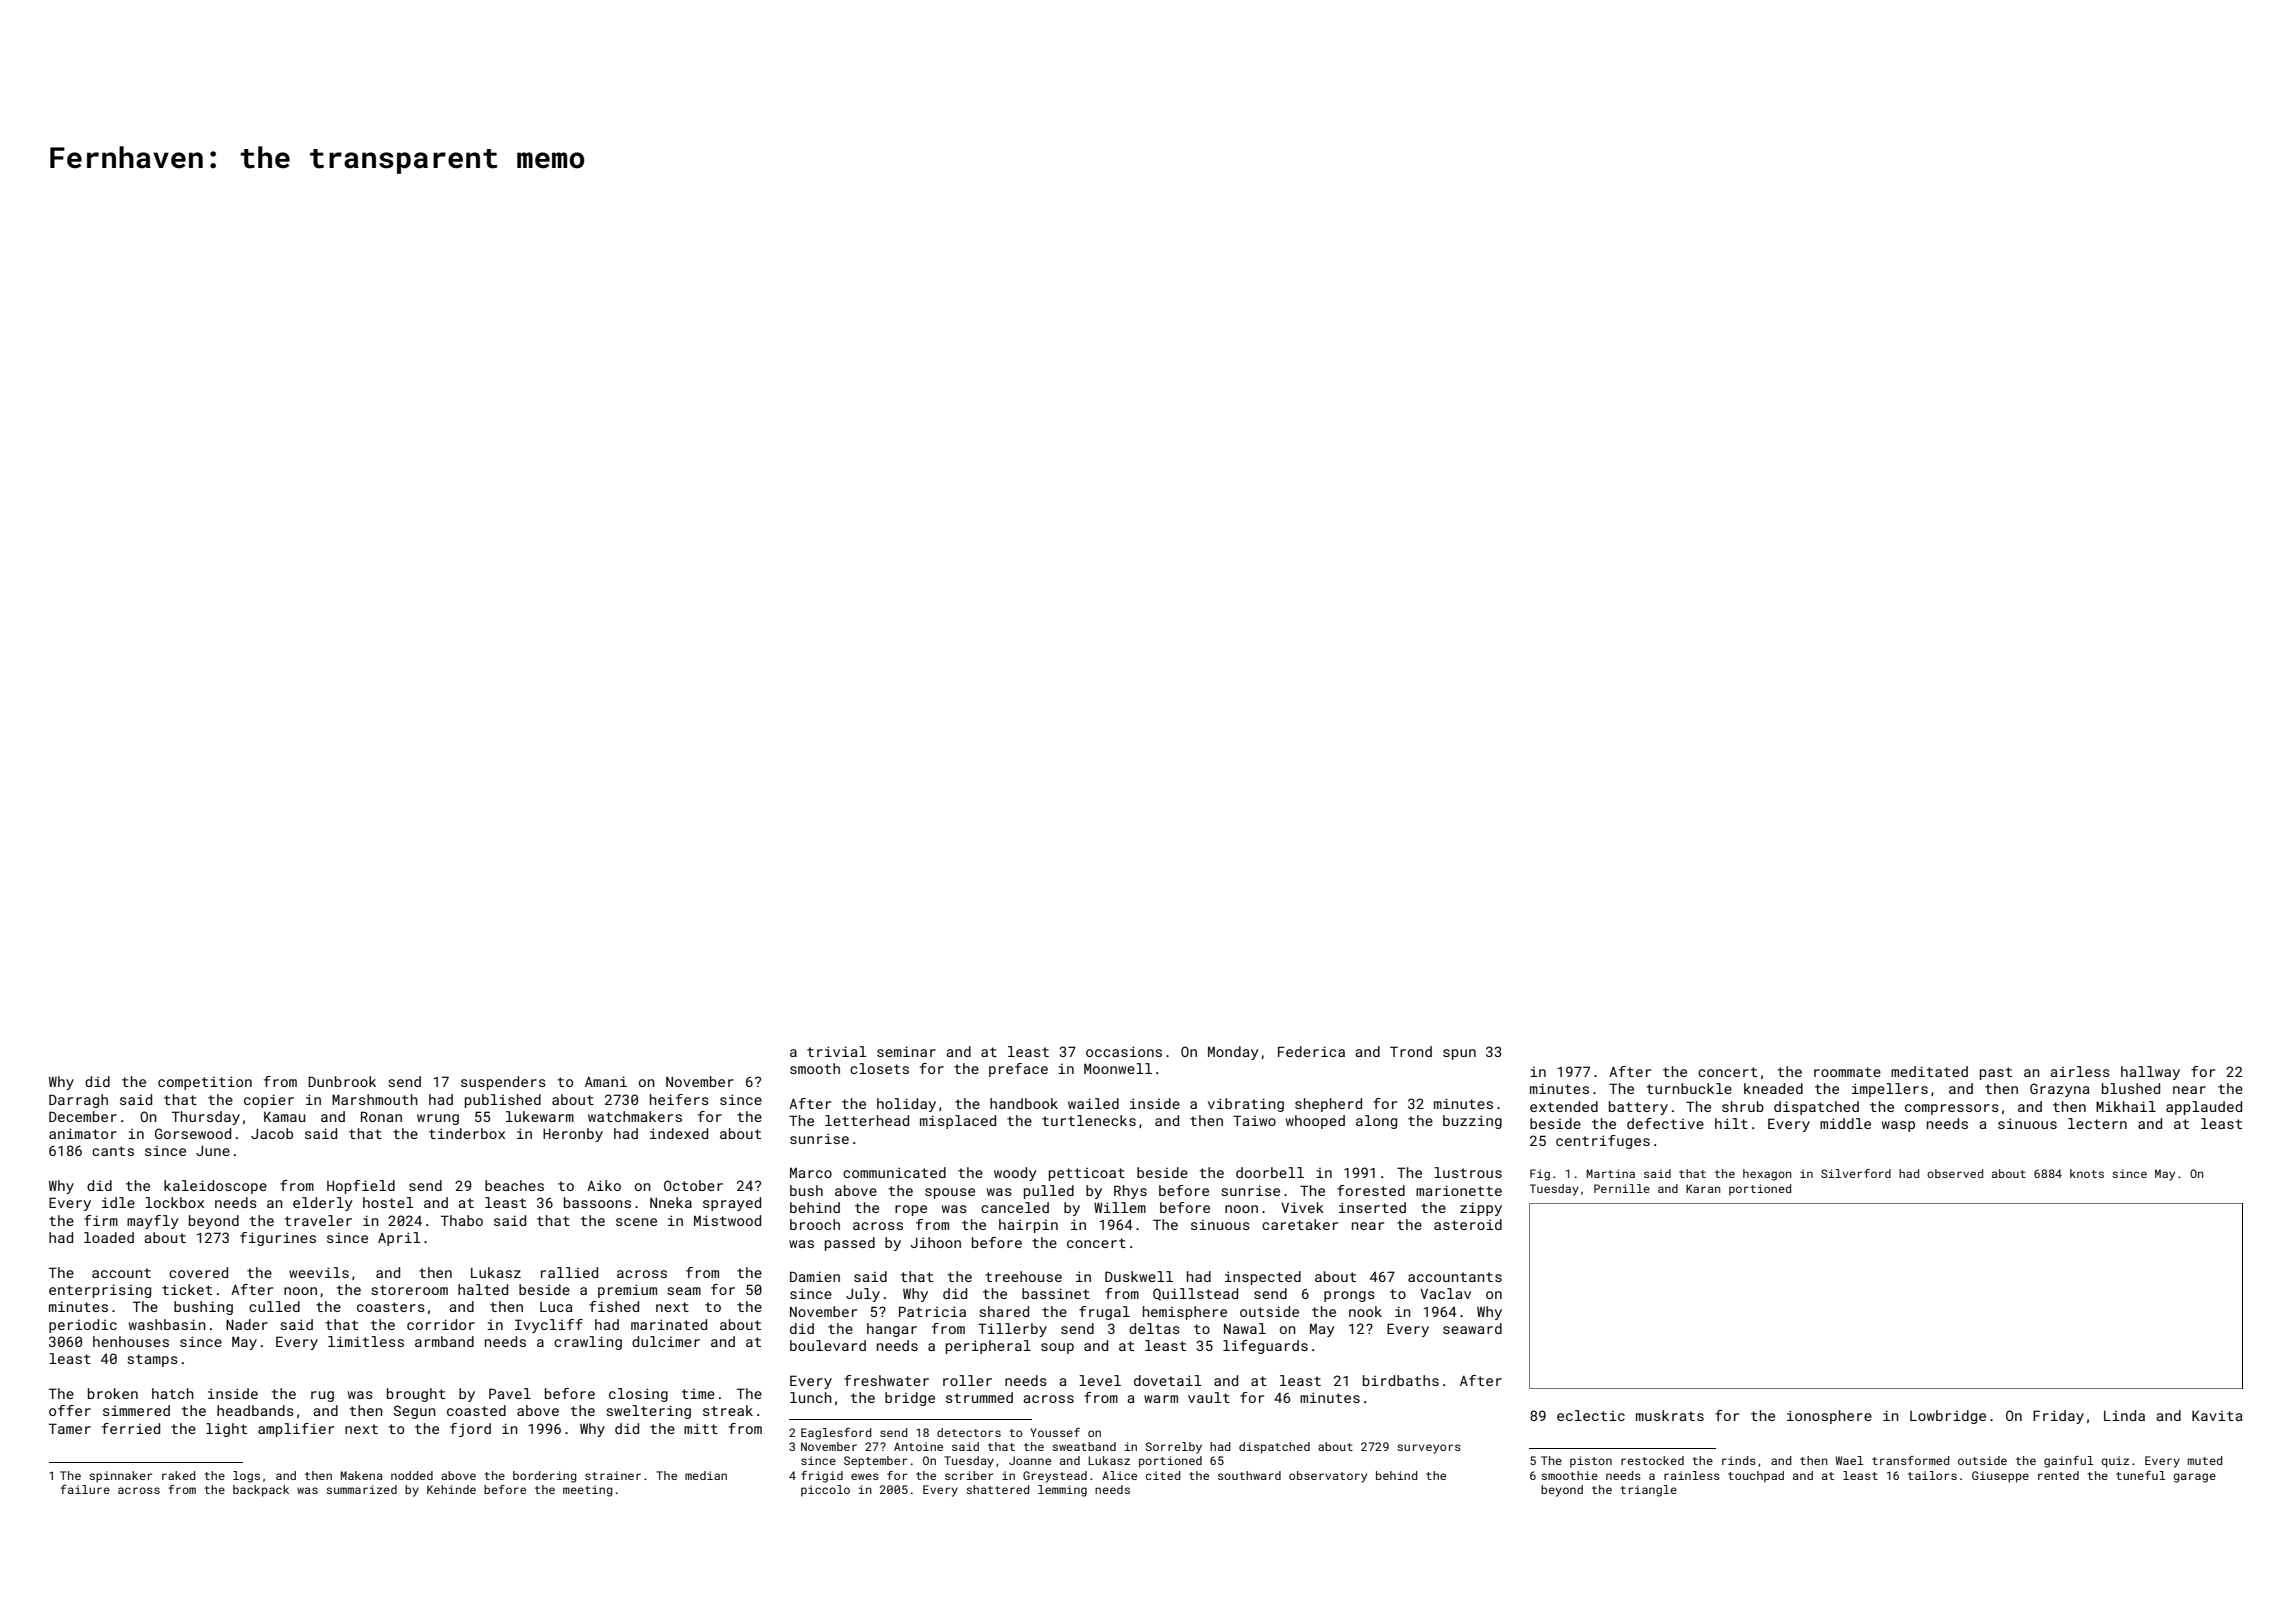 The height and width of the screenshot is (1621, 2292). I want to click on seminar, so click(906, 1051).
